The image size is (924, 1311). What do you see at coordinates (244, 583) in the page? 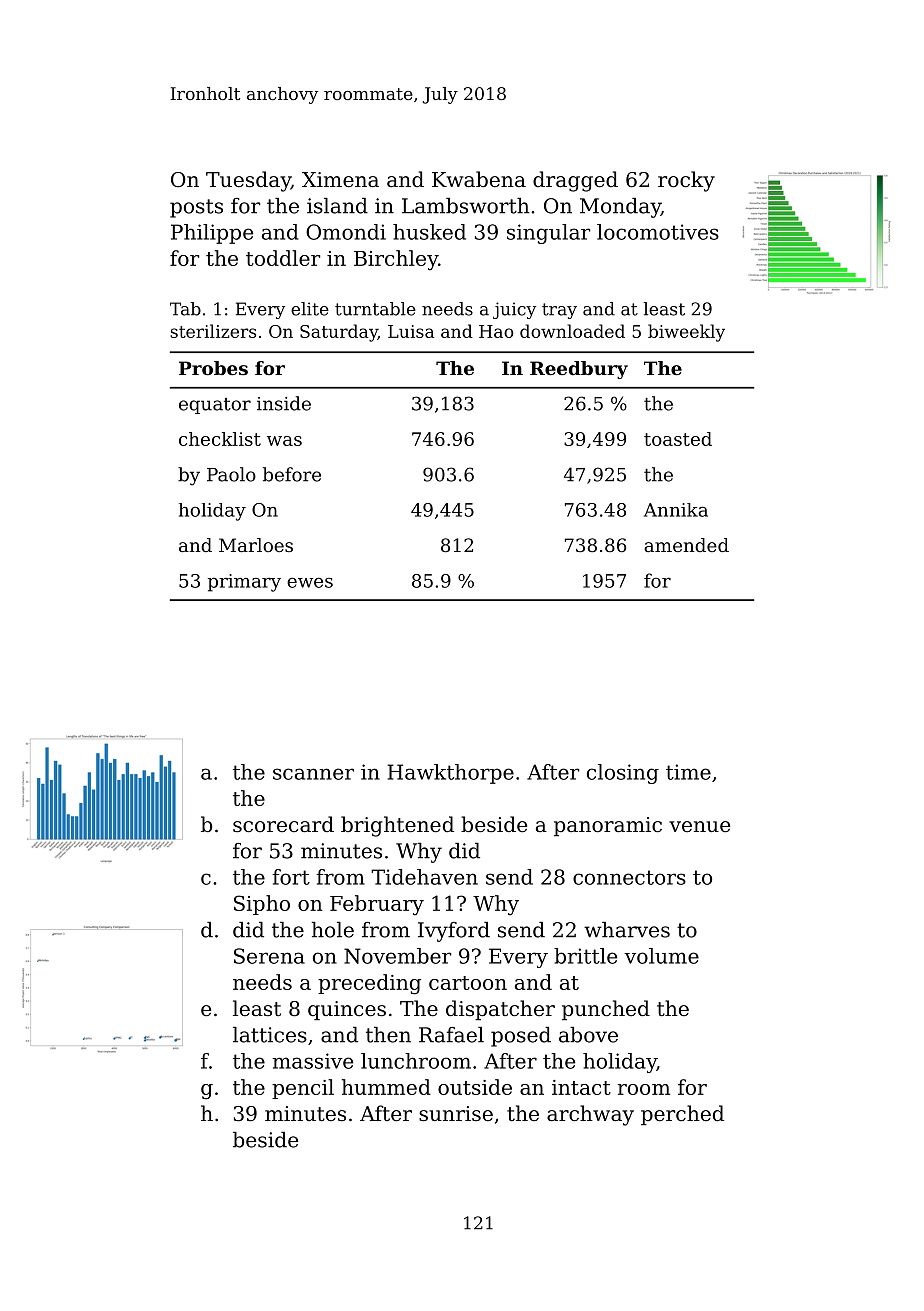
I see `primary` at bounding box center [244, 583].
